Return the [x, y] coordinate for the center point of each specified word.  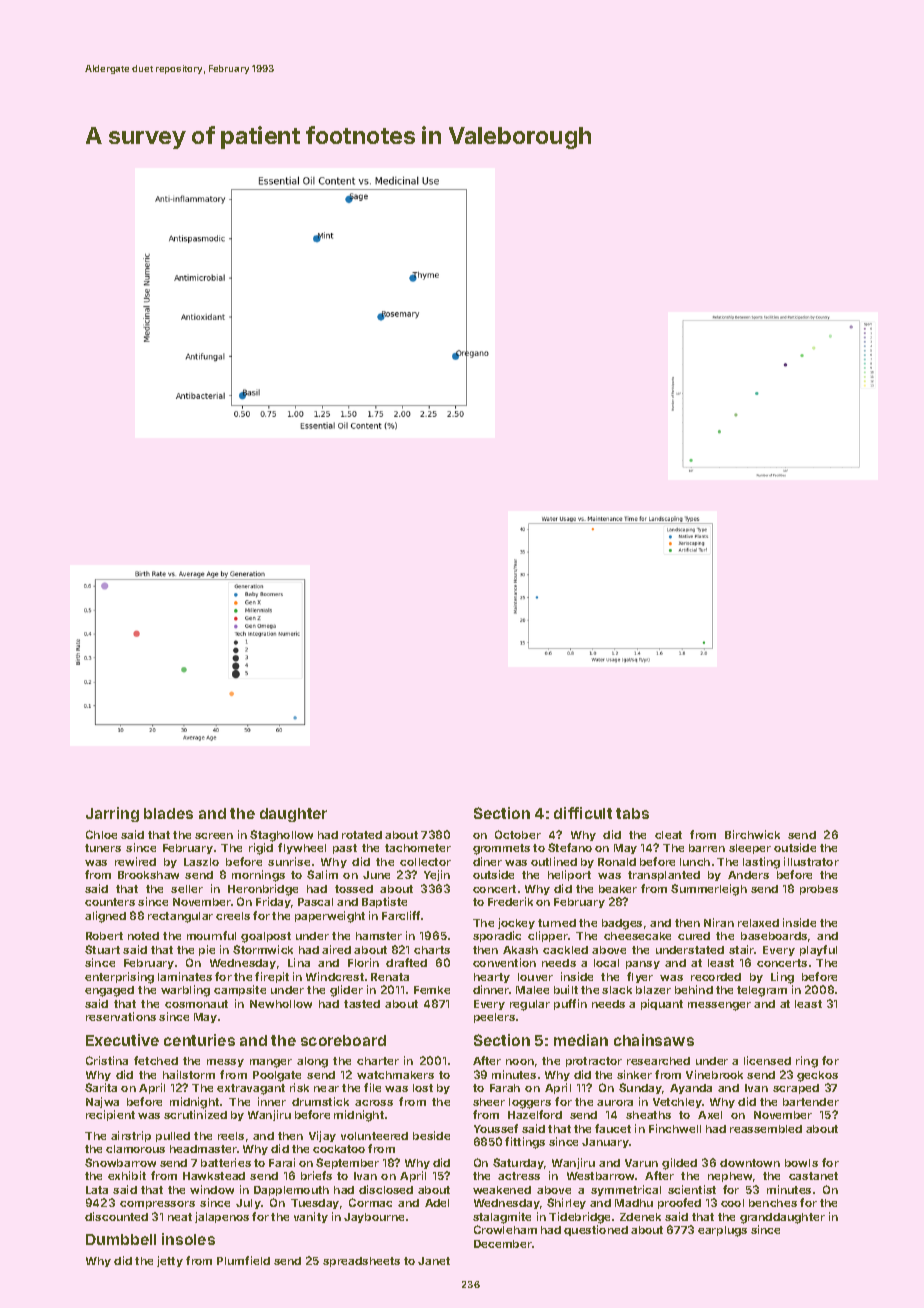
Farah [505, 1088]
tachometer [418, 848]
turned [557, 923]
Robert [104, 936]
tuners [103, 848]
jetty [170, 1261]
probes [819, 890]
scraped [796, 1089]
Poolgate [277, 1076]
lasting [761, 863]
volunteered [374, 1136]
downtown [750, 1163]
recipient [110, 1115]
